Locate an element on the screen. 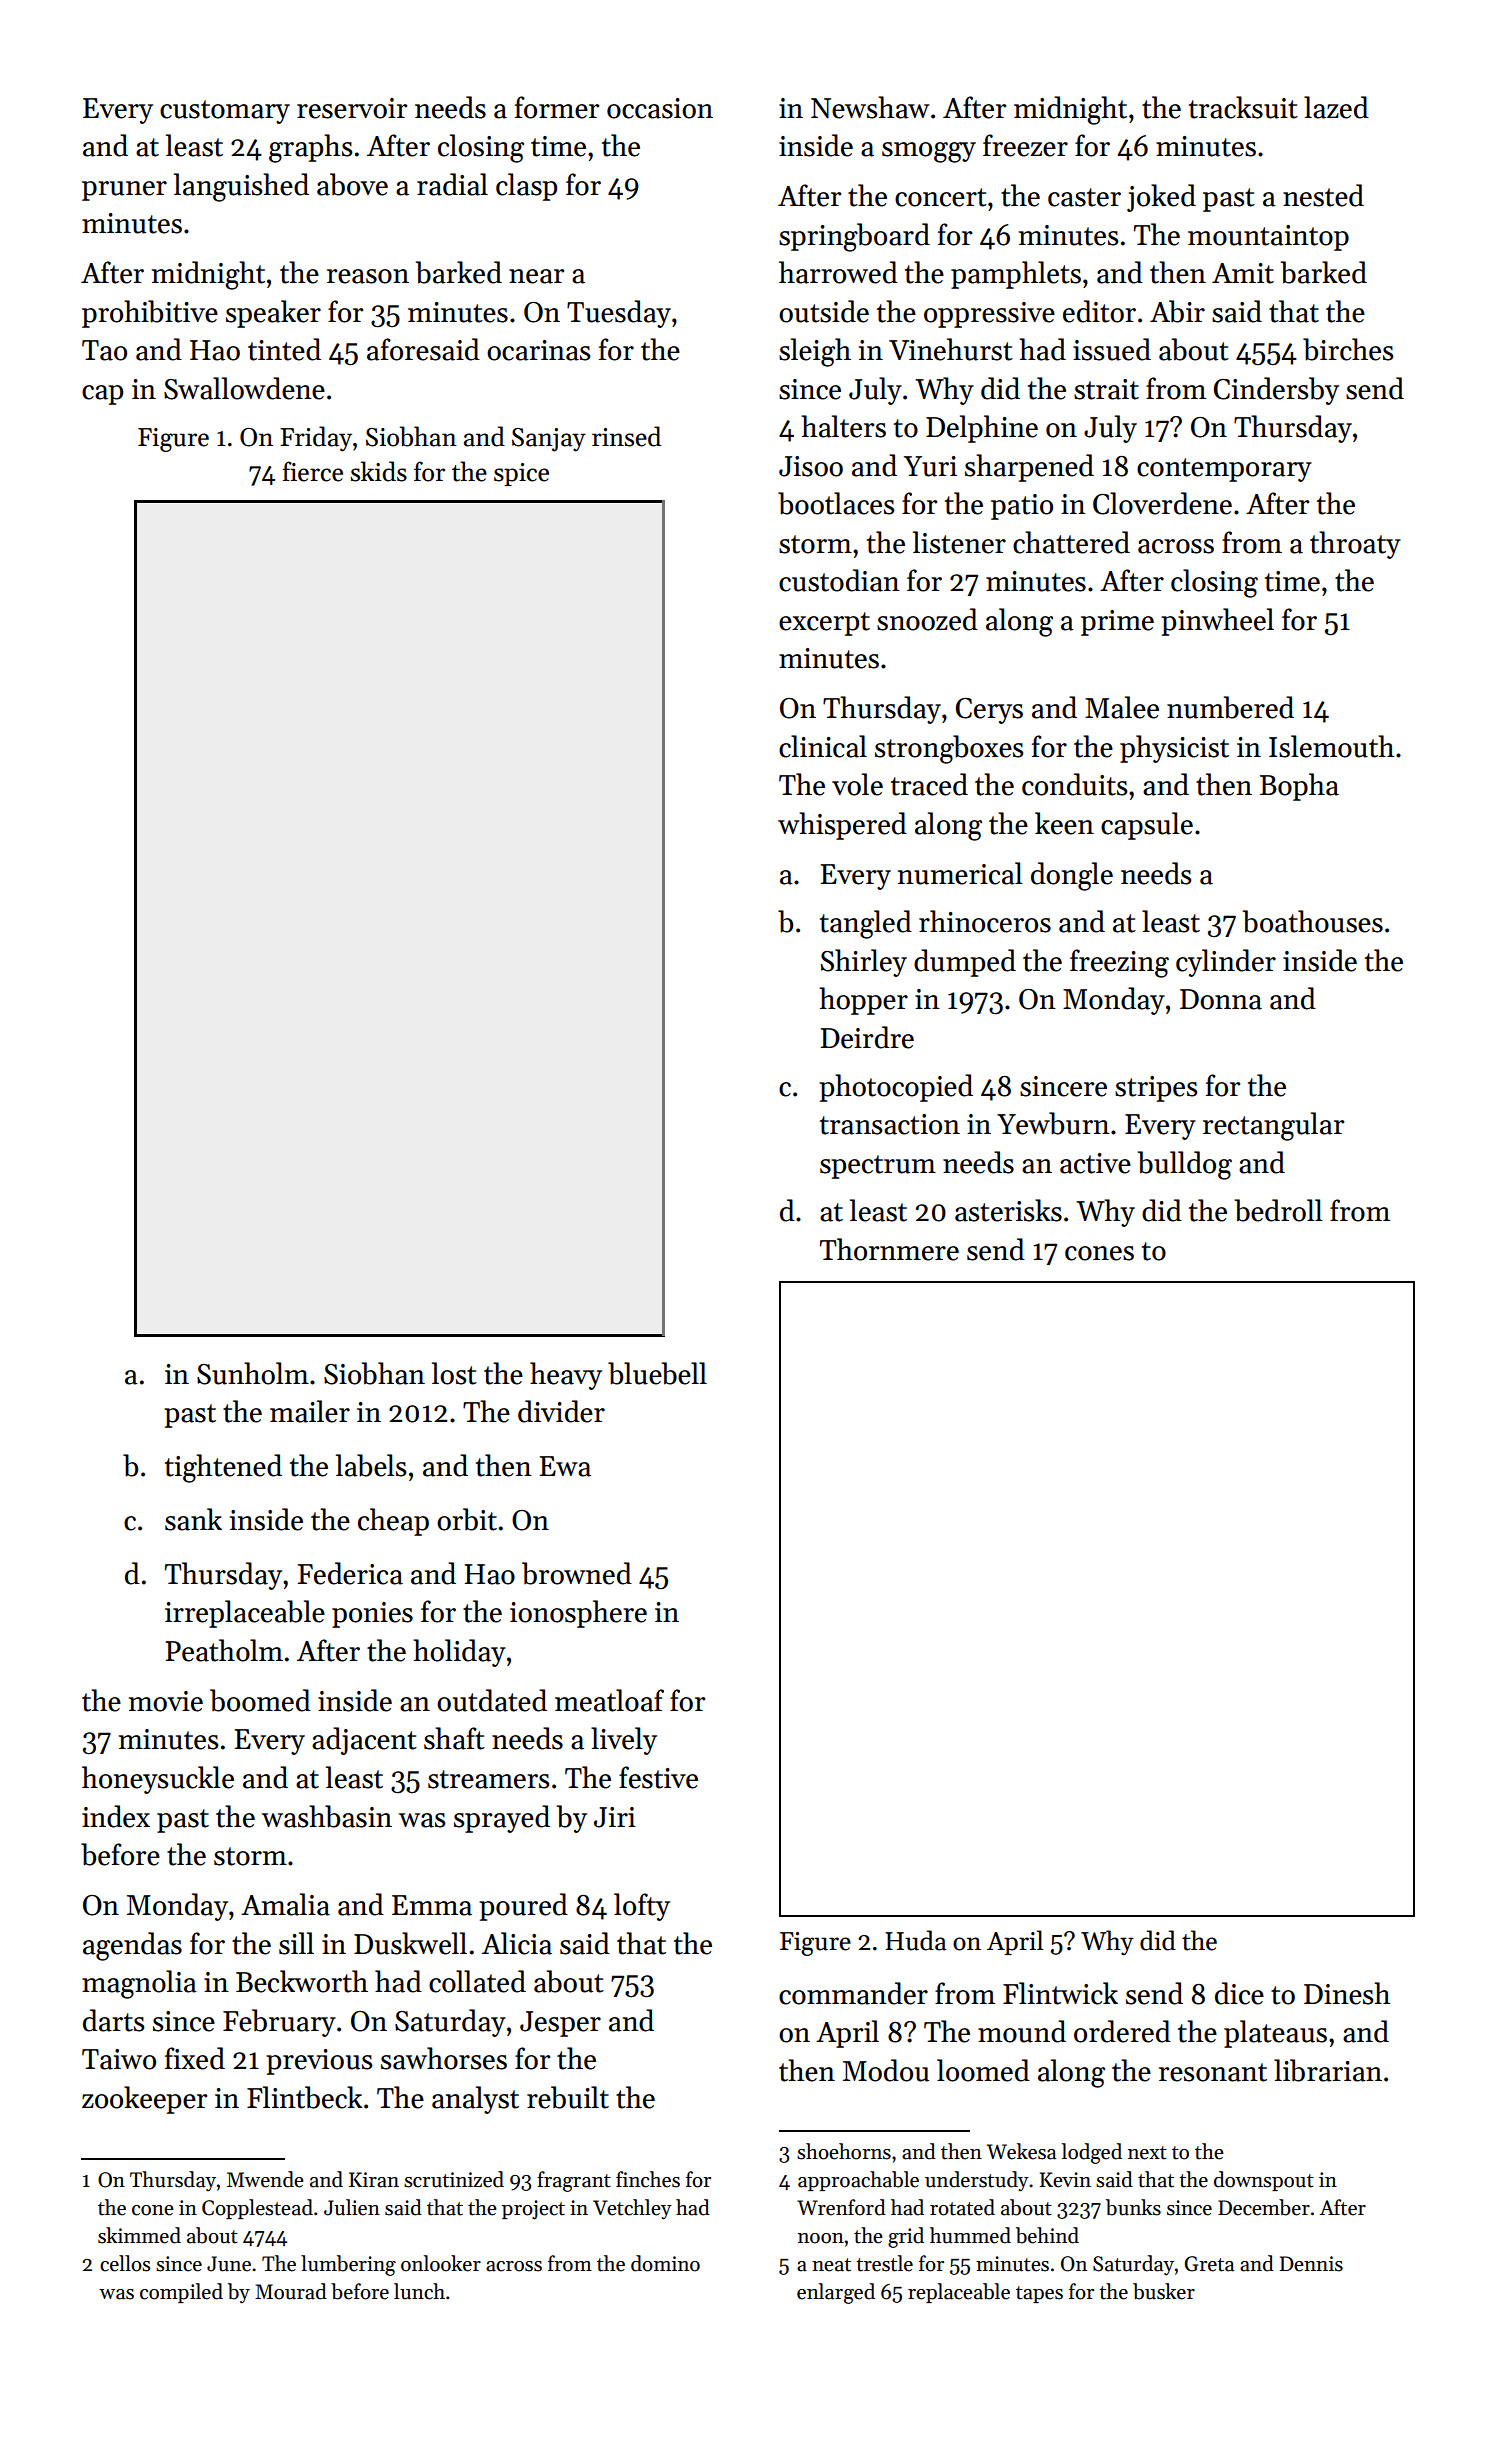 This screenshot has height=2464, width=1496. compiled is located at coordinates (181, 2293).
